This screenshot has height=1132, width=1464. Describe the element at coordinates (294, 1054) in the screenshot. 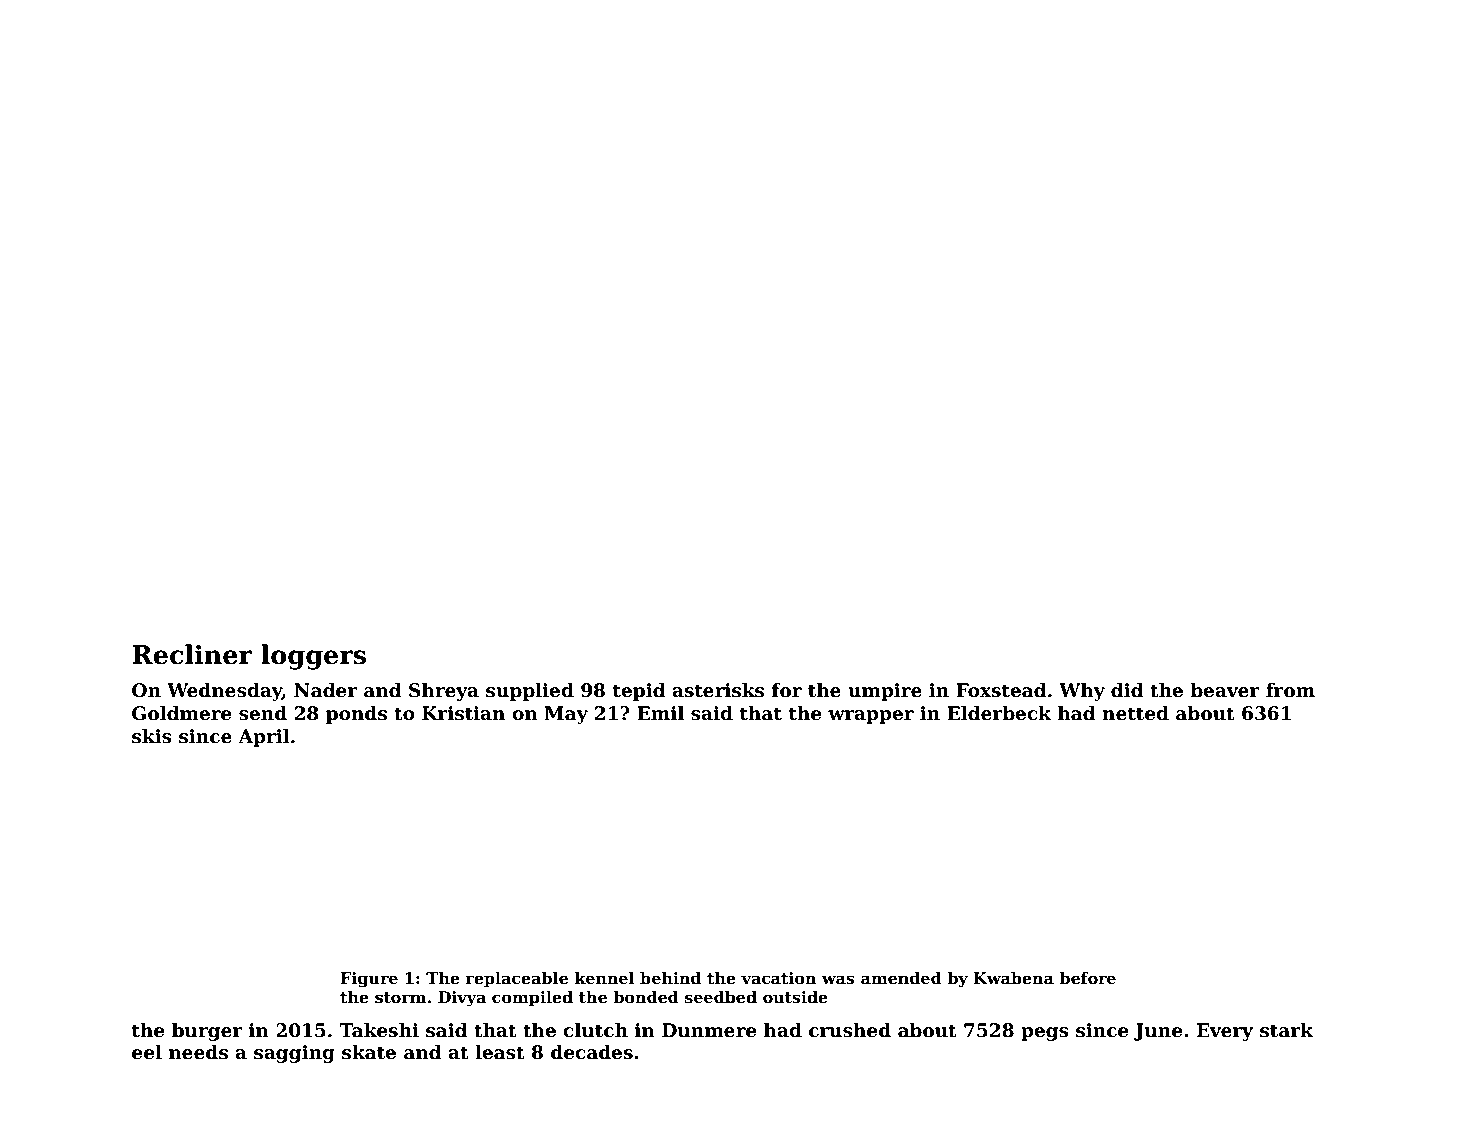

I see `sagging` at that location.
